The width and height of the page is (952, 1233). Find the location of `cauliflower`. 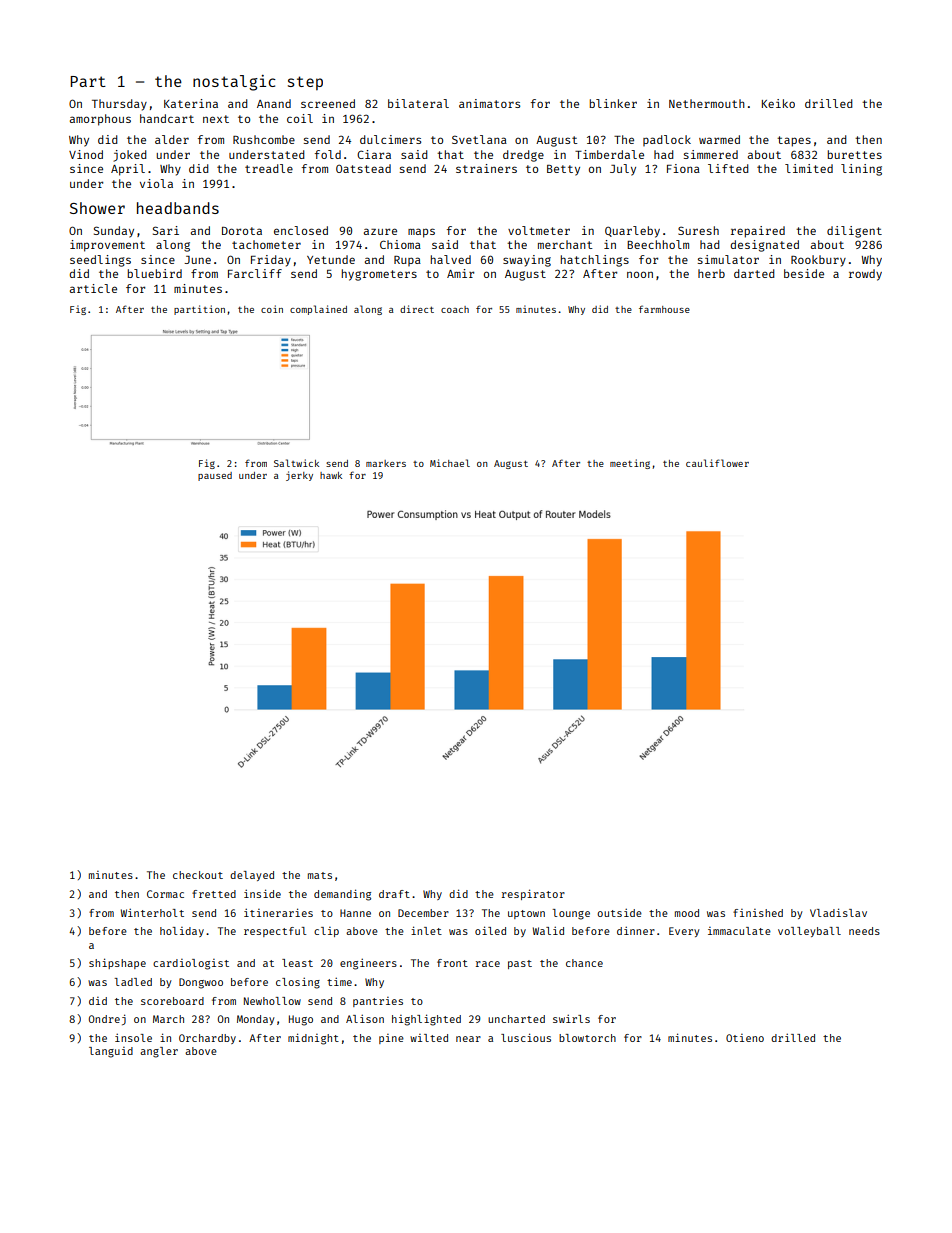

cauliflower is located at coordinates (717, 463).
